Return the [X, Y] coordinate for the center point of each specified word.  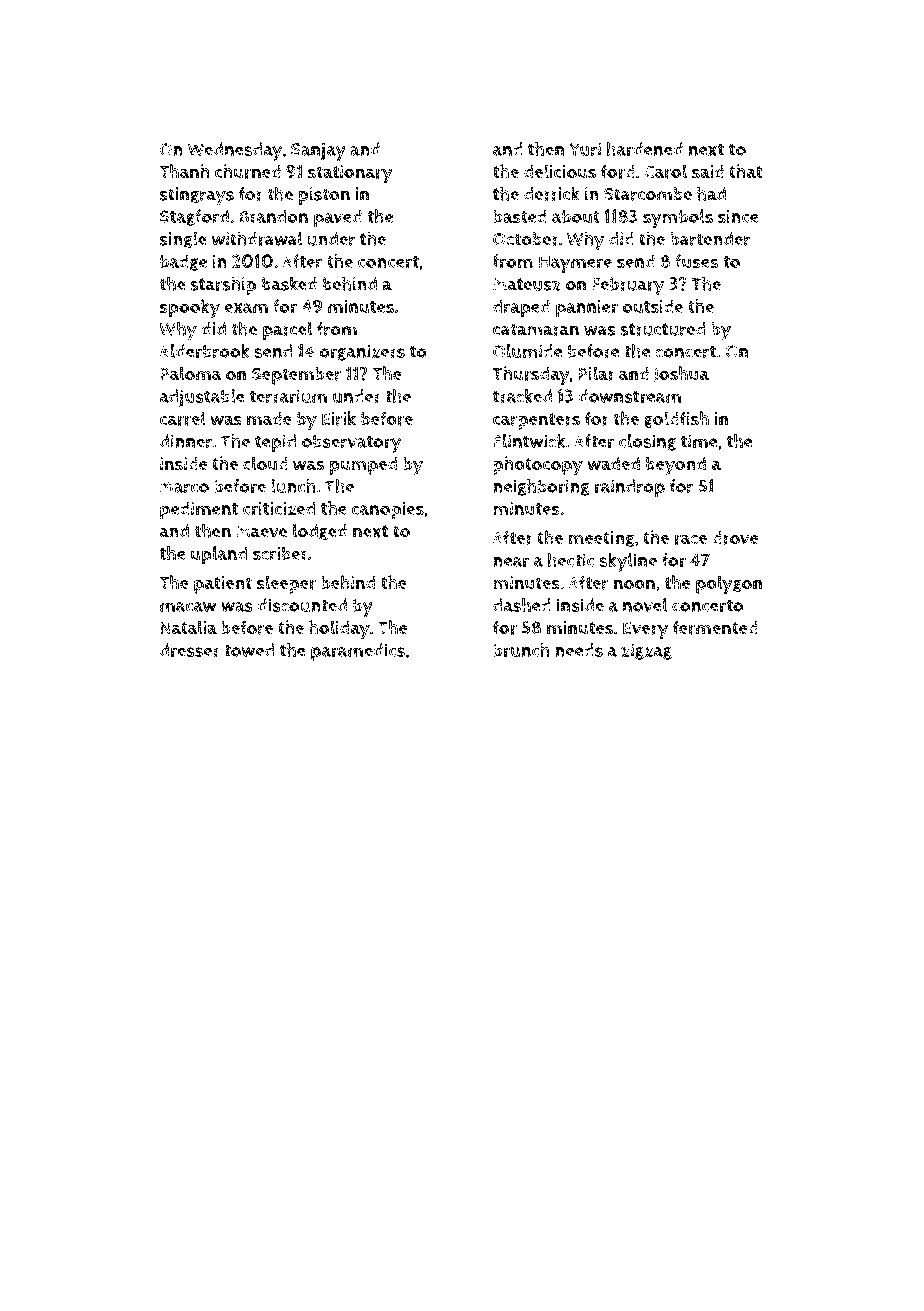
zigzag [646, 651]
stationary [350, 174]
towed [249, 650]
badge [183, 263]
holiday [339, 629]
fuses [696, 261]
